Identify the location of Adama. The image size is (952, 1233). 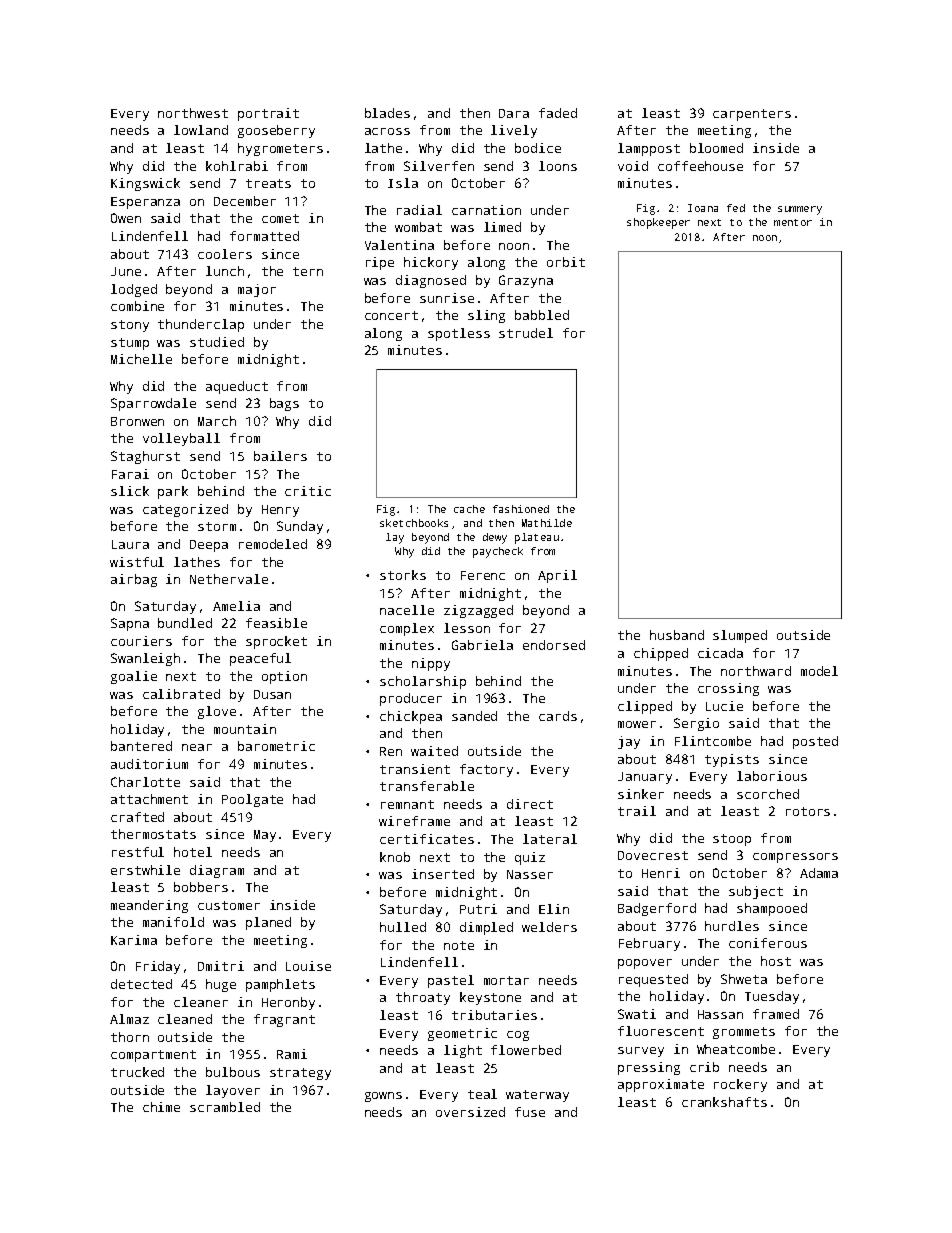
(819, 873).
